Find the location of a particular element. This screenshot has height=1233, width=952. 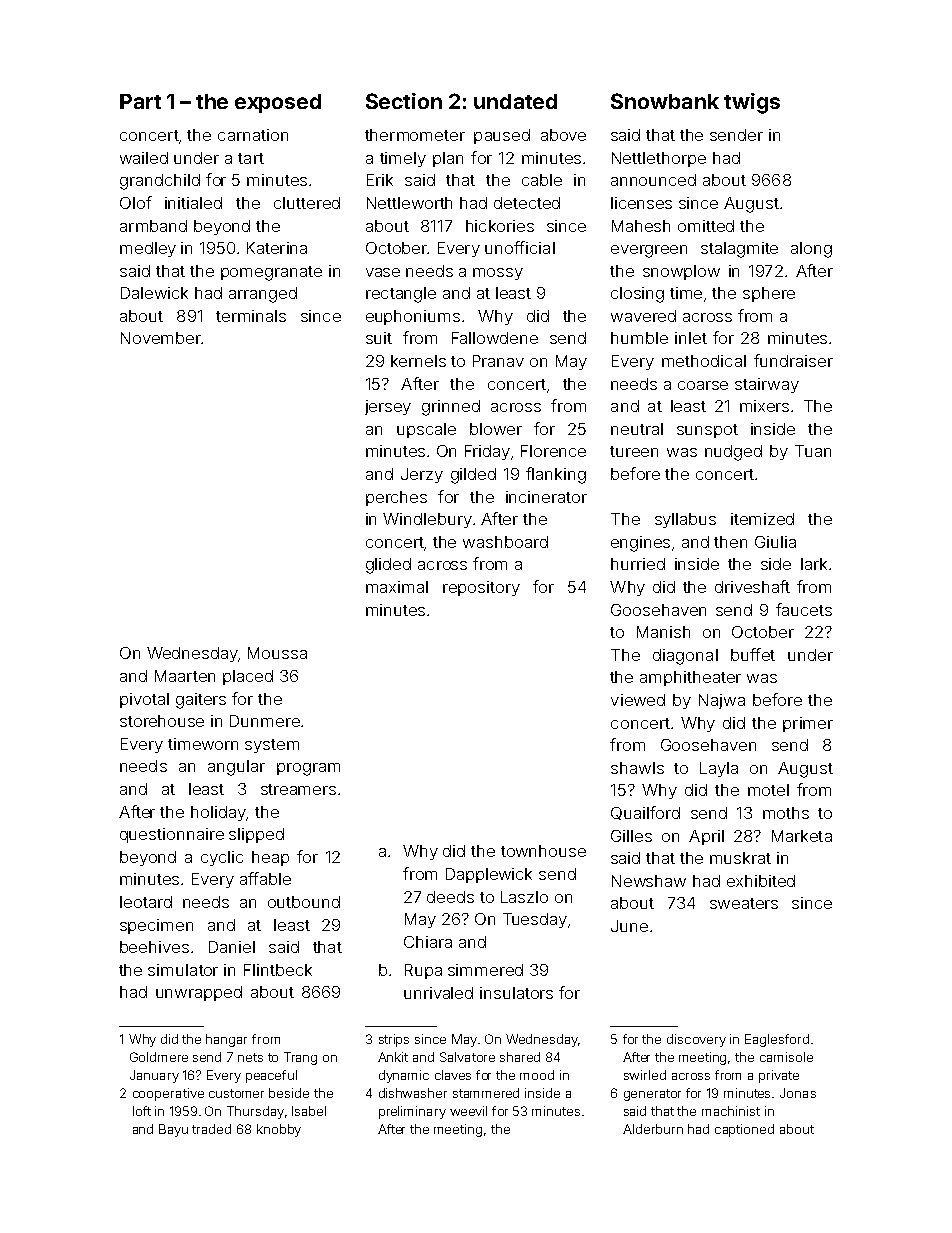

cluttered is located at coordinates (307, 203).
